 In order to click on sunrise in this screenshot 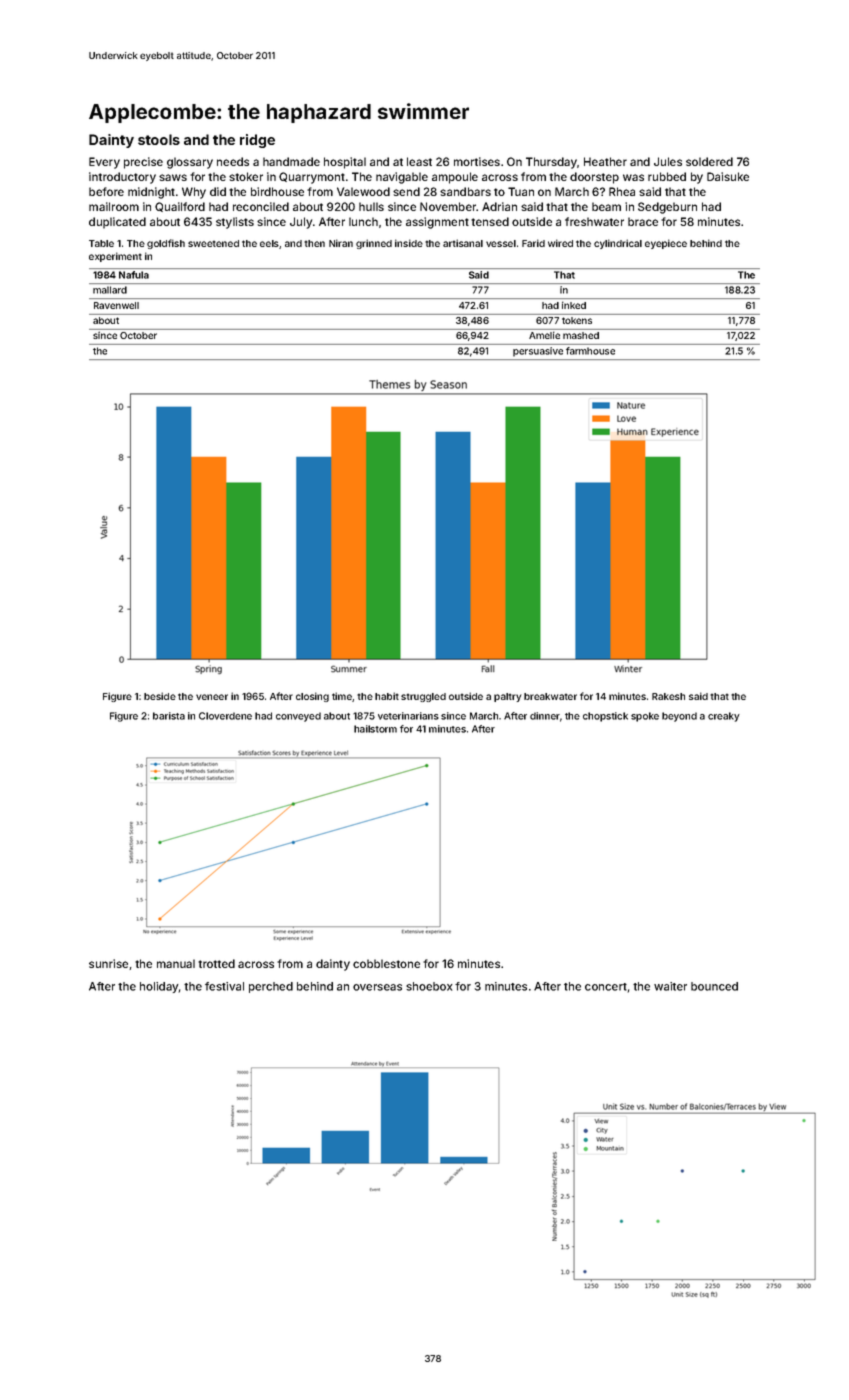, I will do `click(108, 963)`.
